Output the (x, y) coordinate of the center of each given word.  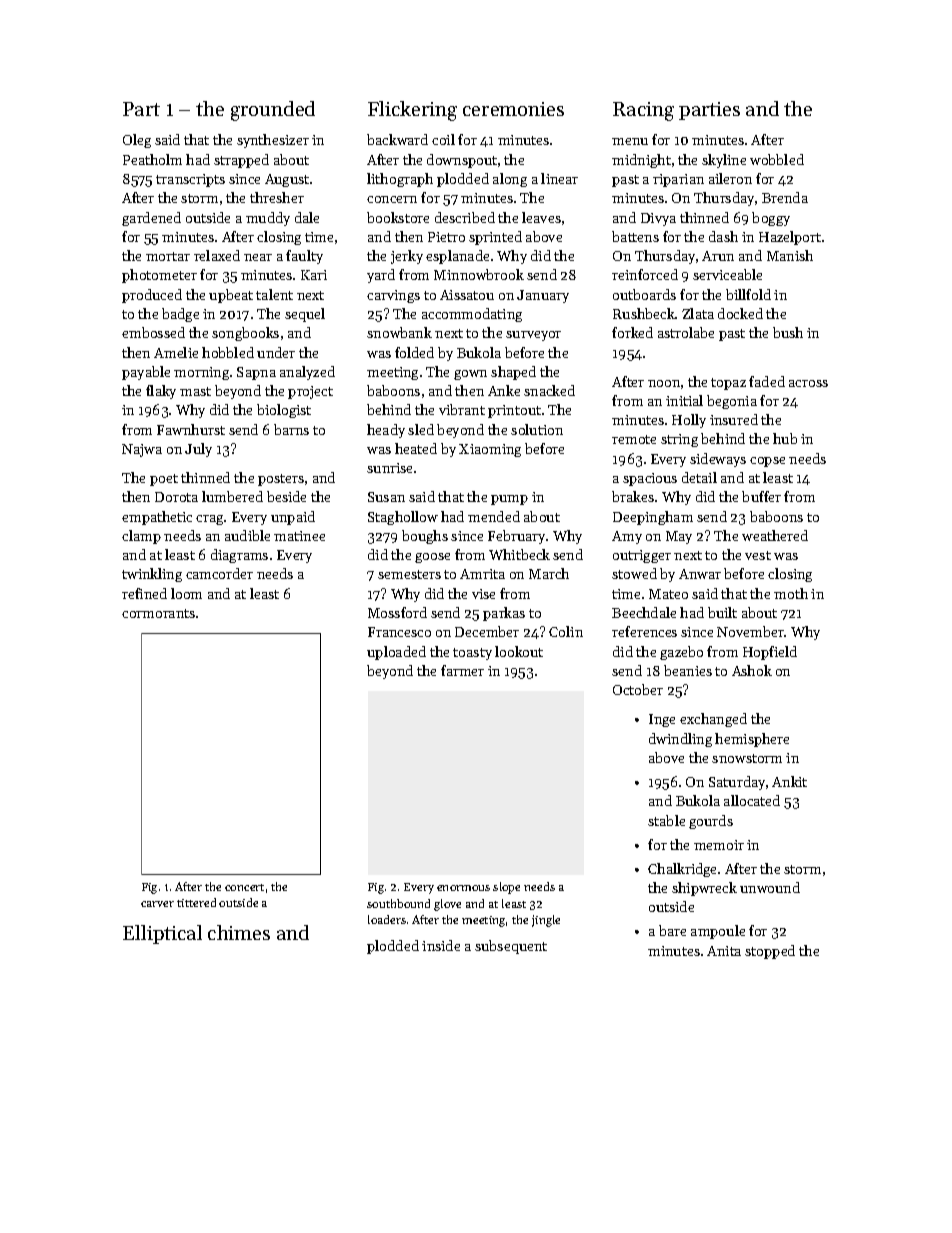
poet (164, 480)
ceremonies (513, 109)
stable (666, 820)
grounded (273, 111)
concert (244, 887)
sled (421, 429)
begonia (732, 402)
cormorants (158, 613)
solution (537, 429)
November (750, 631)
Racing (643, 111)
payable (146, 373)
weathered (775, 535)
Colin (566, 631)
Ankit (789, 781)
